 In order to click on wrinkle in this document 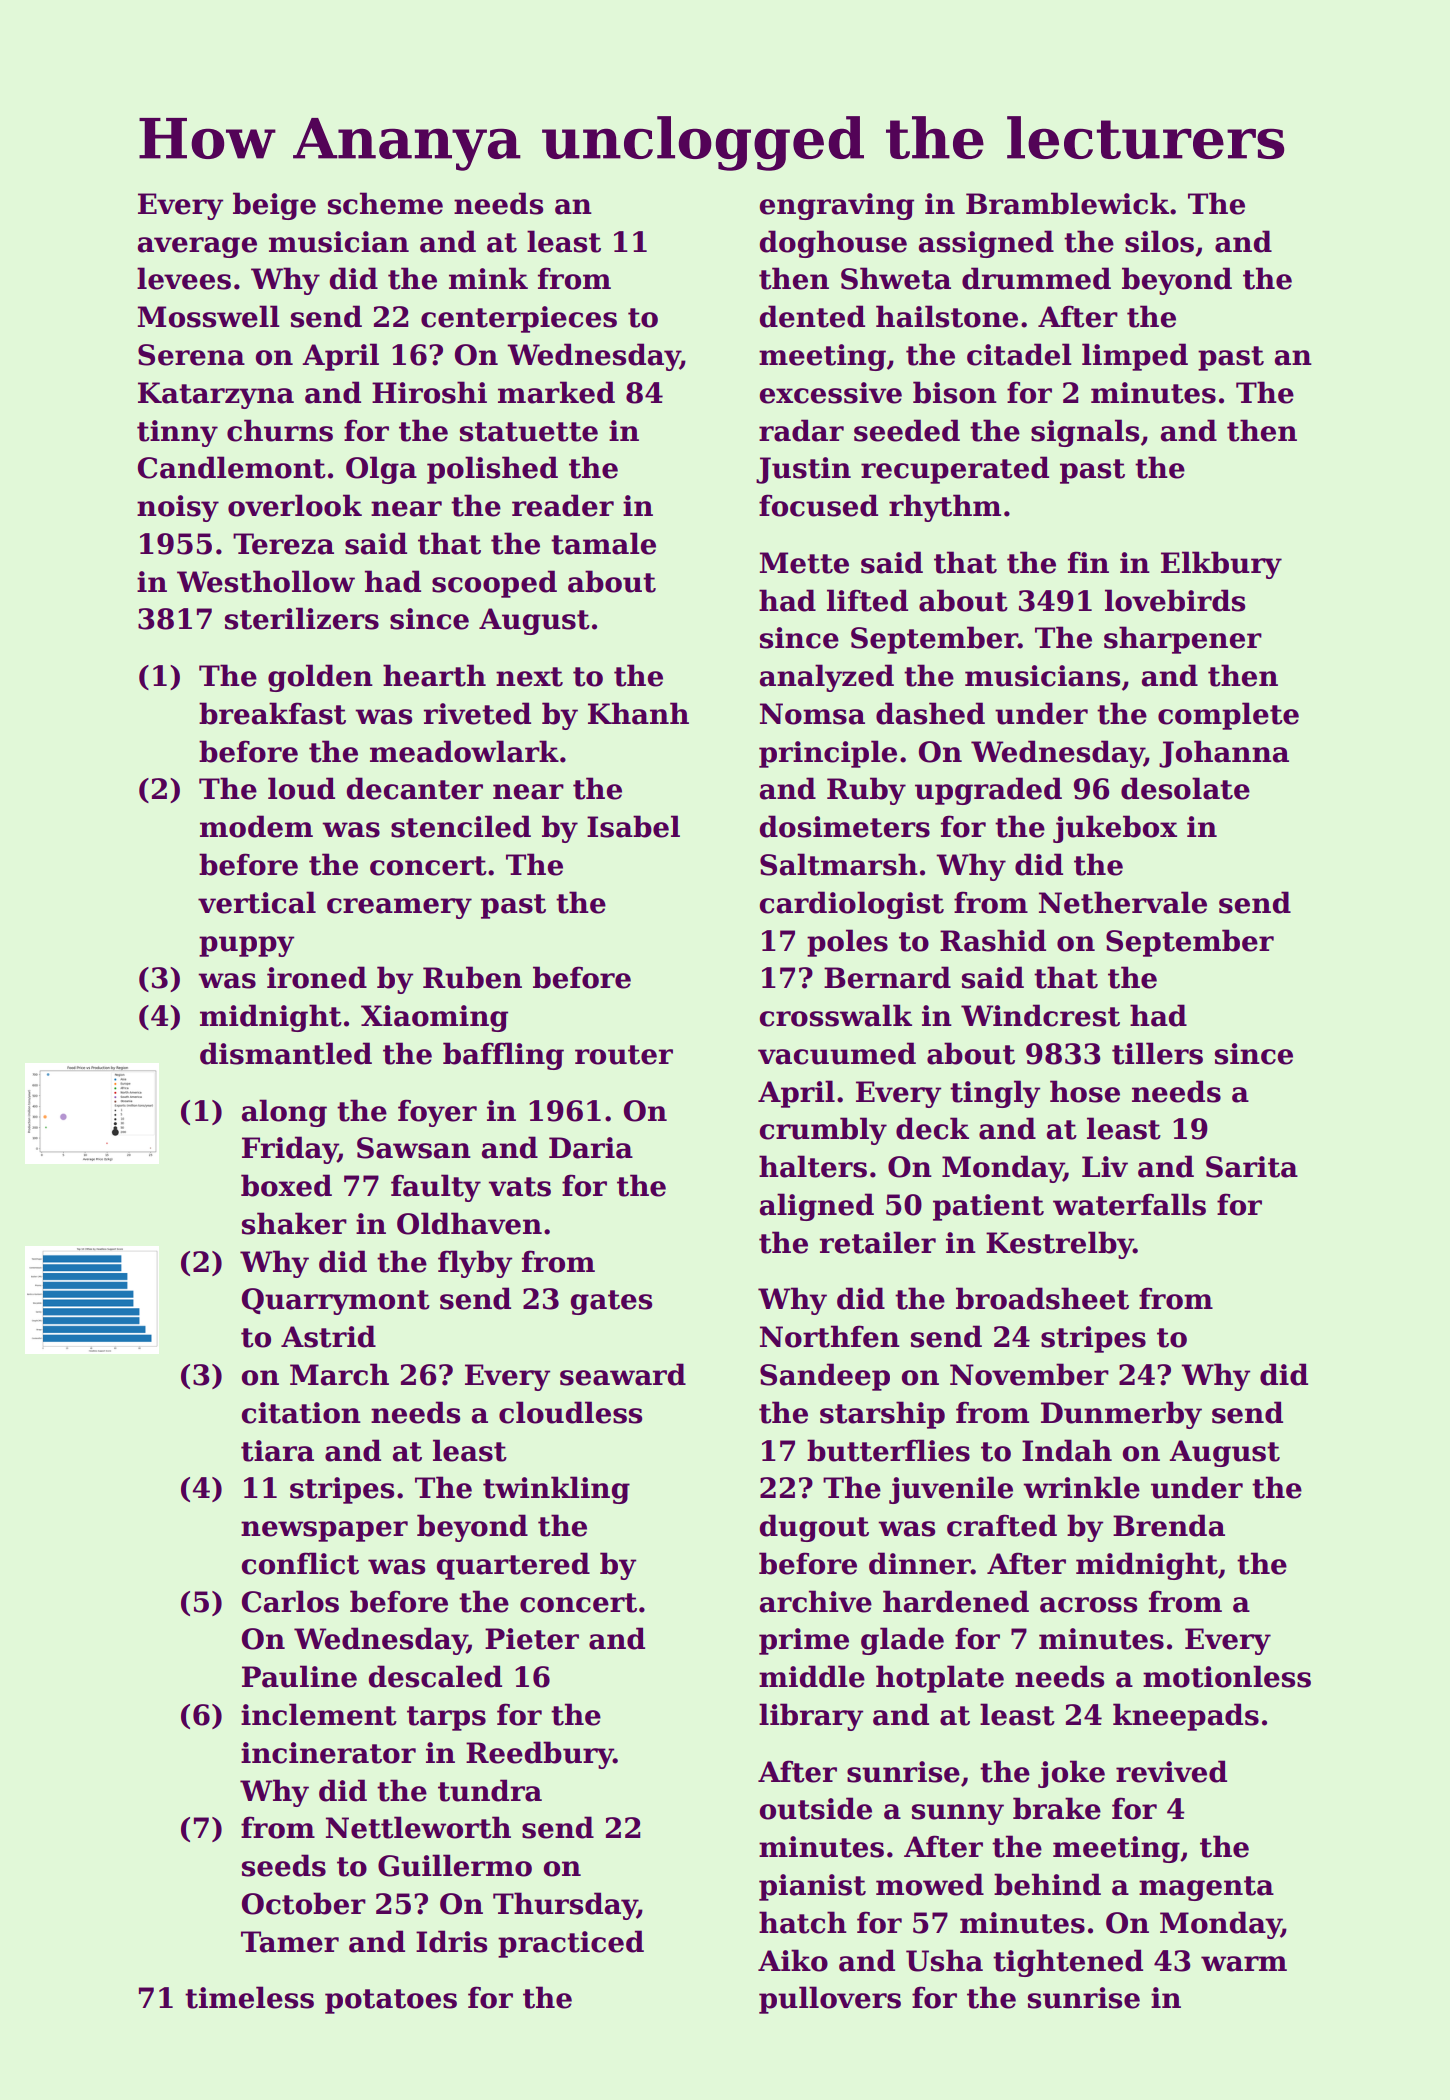, I will do `click(1081, 1487)`.
